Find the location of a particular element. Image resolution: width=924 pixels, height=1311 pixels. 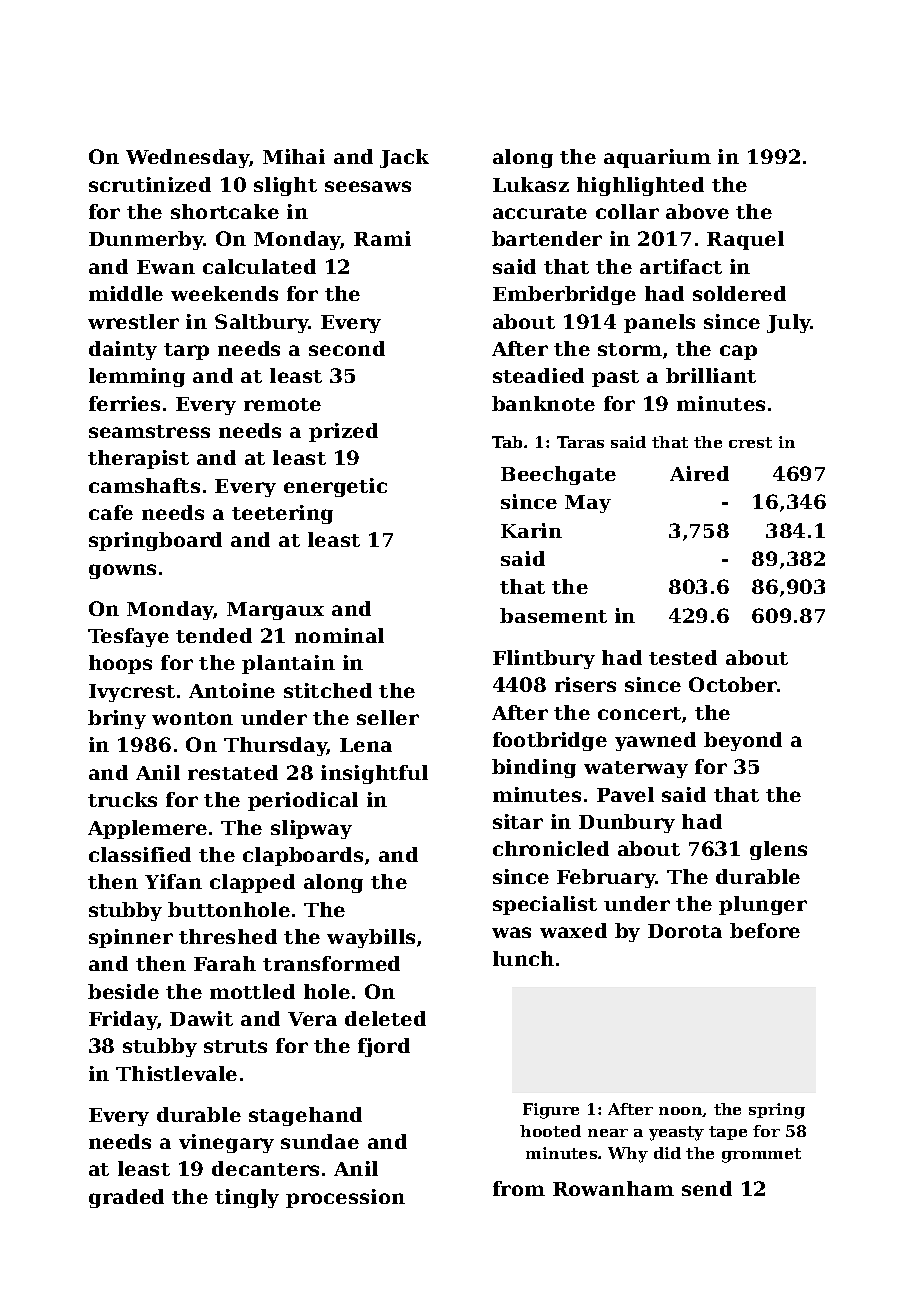

waybills is located at coordinates (371, 938).
